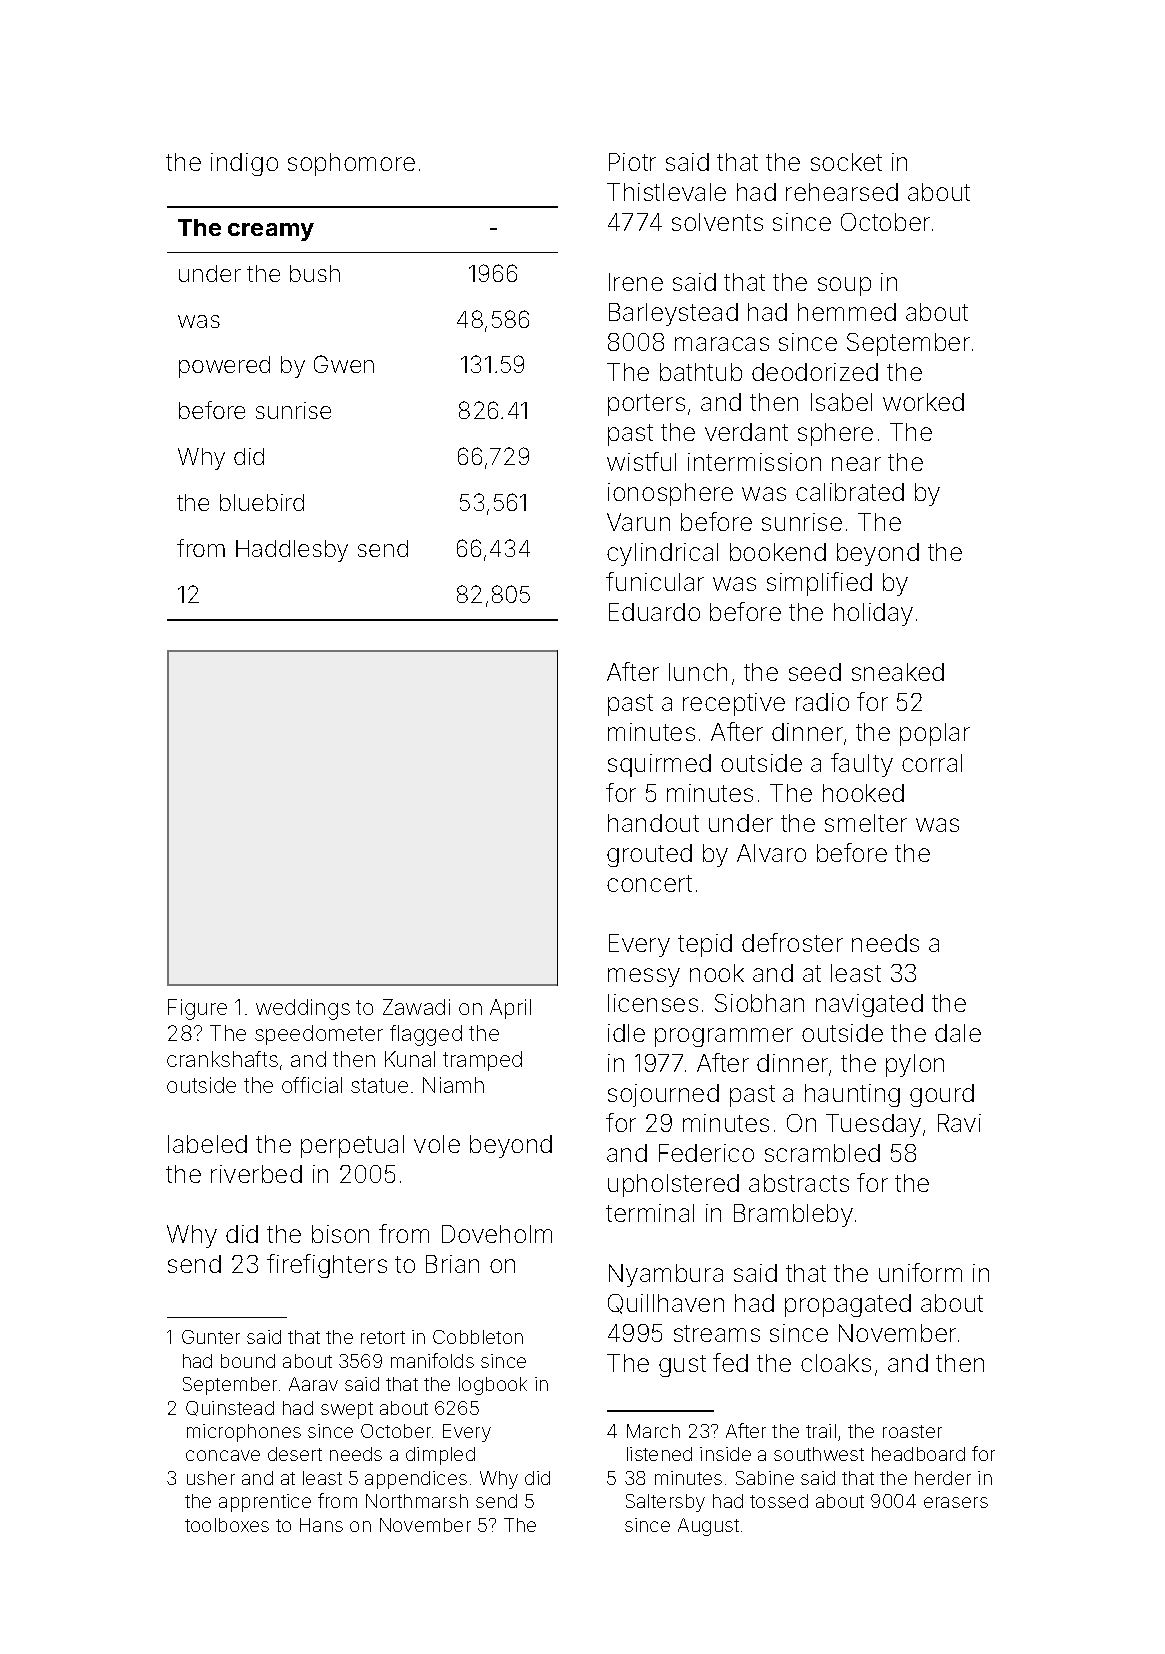 Image resolution: width=1165 pixels, height=1654 pixels. What do you see at coordinates (846, 162) in the page?
I see `socket` at bounding box center [846, 162].
